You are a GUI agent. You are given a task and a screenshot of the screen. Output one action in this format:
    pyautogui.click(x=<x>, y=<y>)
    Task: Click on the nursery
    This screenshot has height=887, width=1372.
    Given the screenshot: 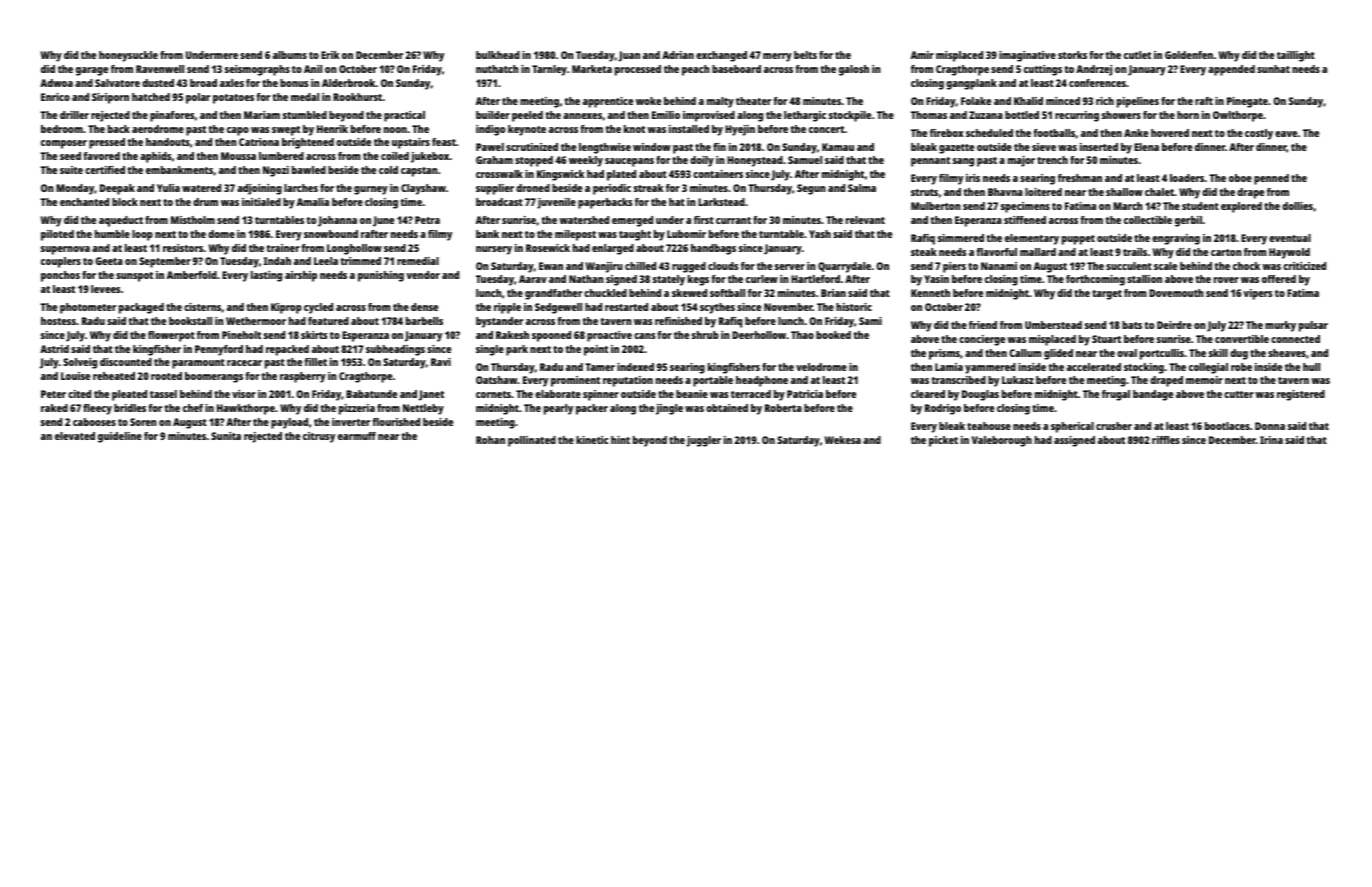 What is the action you would take?
    pyautogui.click(x=494, y=250)
